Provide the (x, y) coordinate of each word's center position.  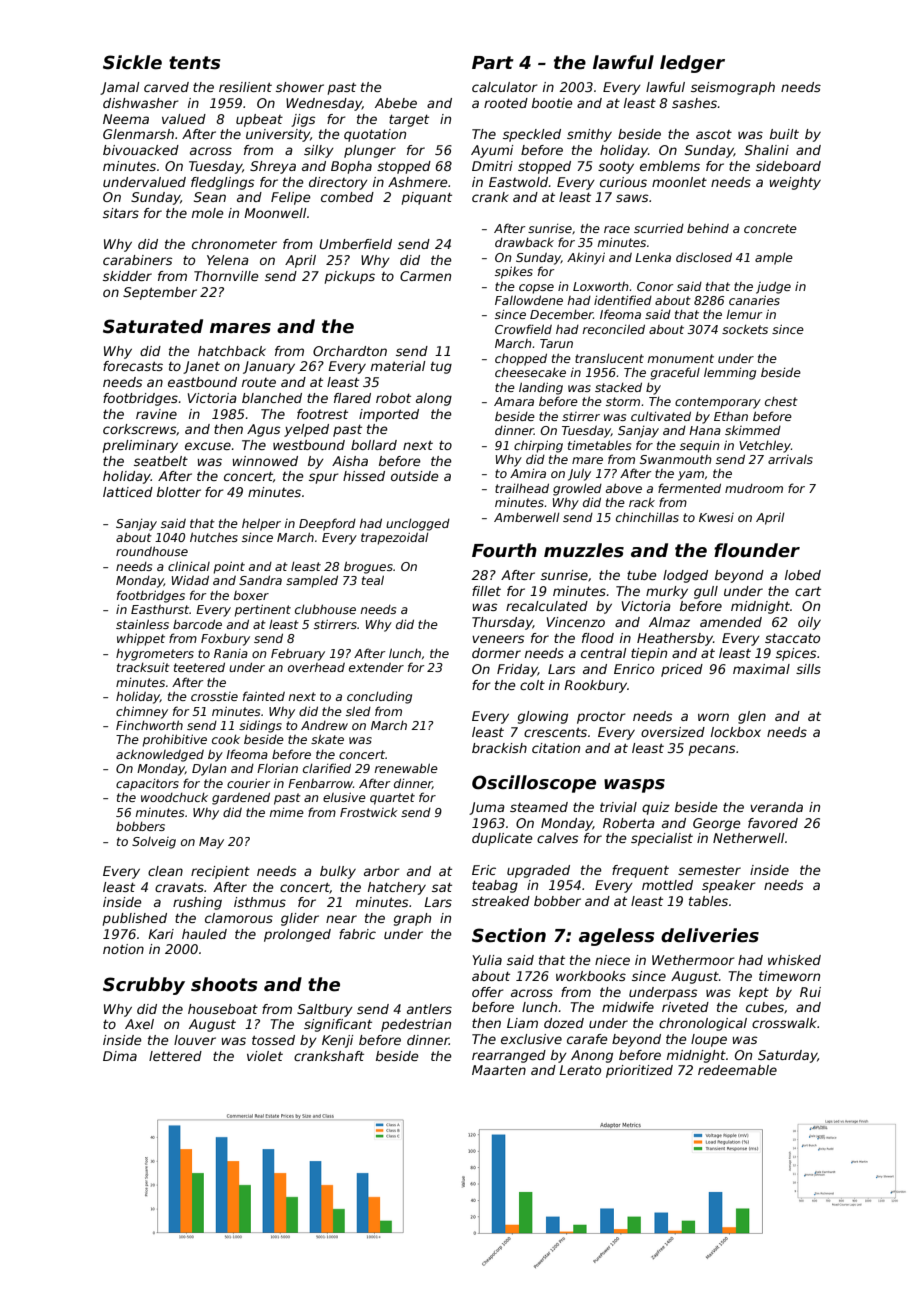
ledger (692, 64)
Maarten (499, 1070)
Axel (139, 1024)
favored (773, 823)
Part (493, 63)
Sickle (132, 62)
